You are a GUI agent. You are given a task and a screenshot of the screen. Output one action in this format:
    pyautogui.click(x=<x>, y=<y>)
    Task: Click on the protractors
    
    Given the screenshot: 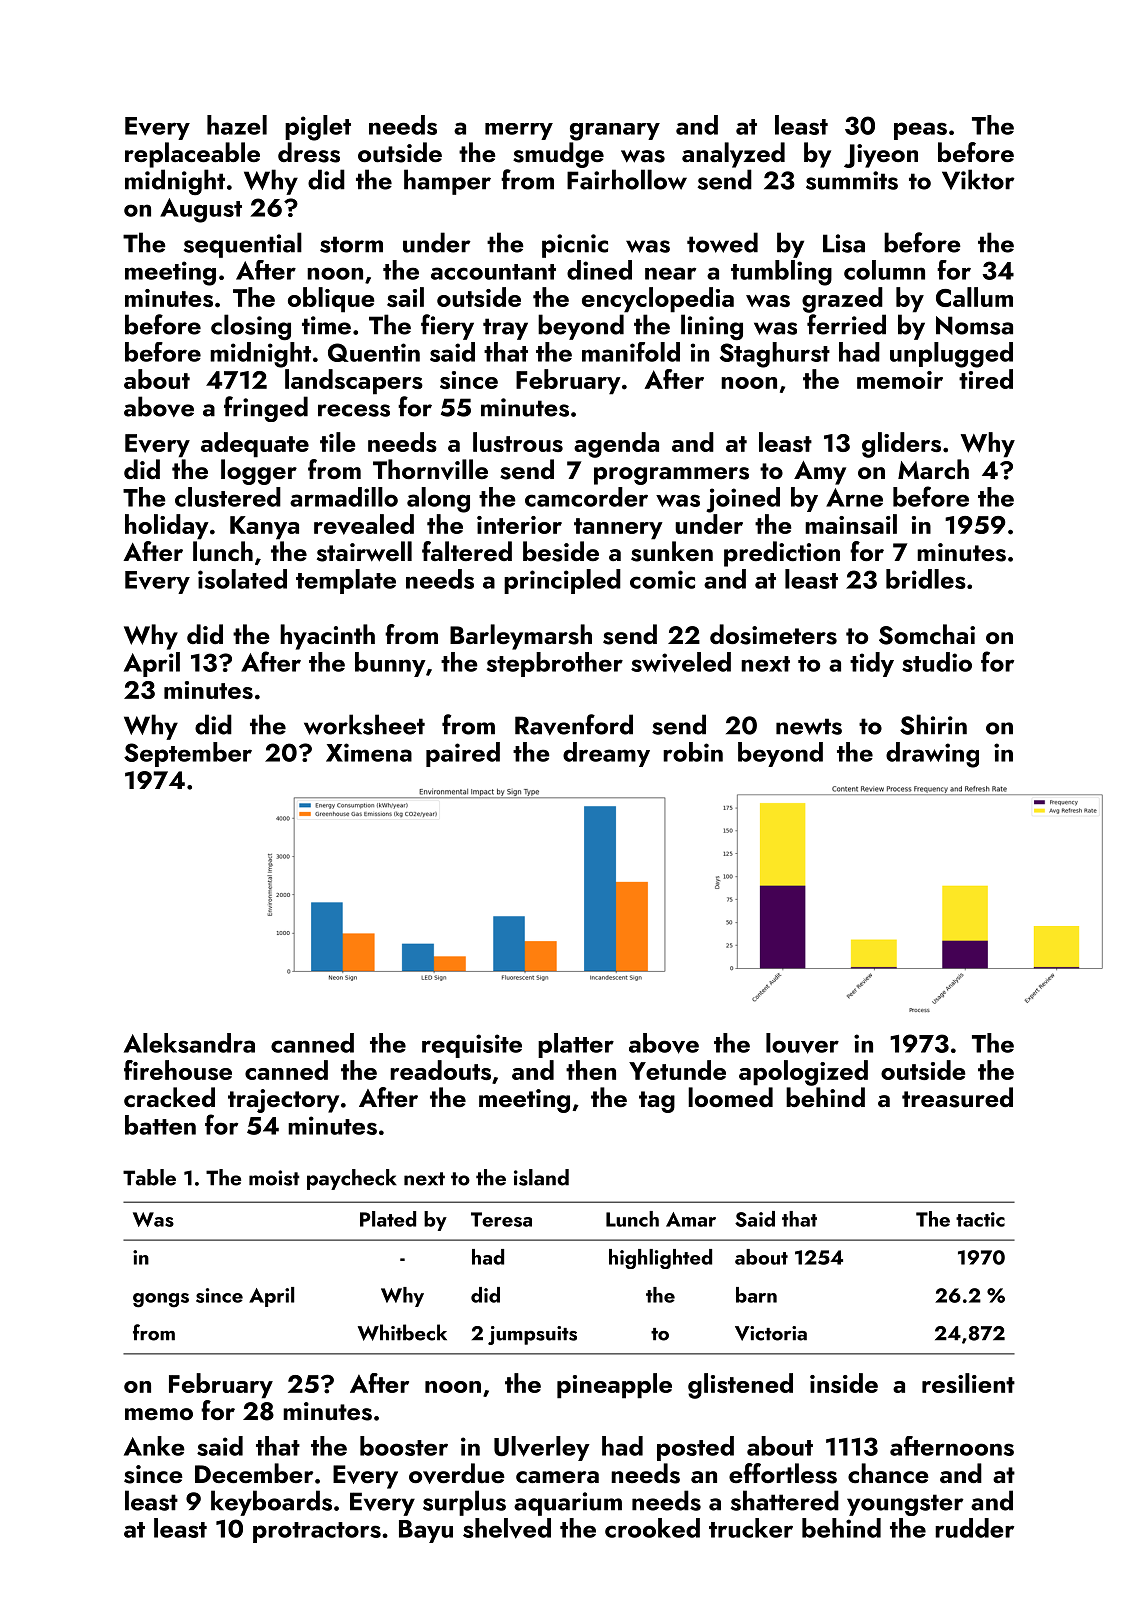 What is the action you would take?
    pyautogui.click(x=317, y=1532)
